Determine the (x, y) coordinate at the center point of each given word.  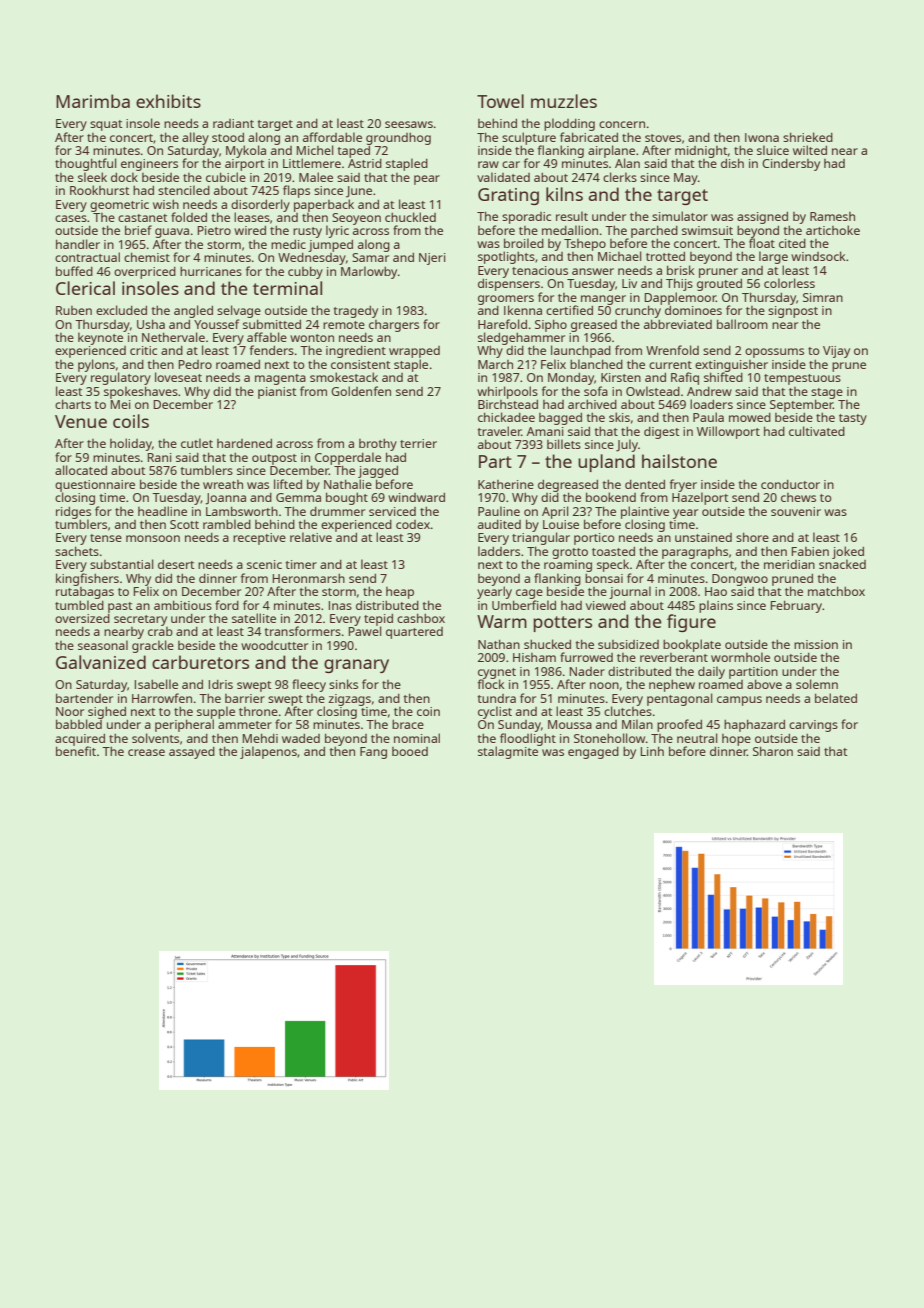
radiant (233, 123)
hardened (244, 443)
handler (78, 244)
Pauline (499, 511)
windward (416, 497)
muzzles (564, 101)
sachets (77, 551)
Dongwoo (740, 580)
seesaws (409, 124)
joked (848, 552)
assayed (192, 753)
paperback (324, 205)
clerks (620, 177)
